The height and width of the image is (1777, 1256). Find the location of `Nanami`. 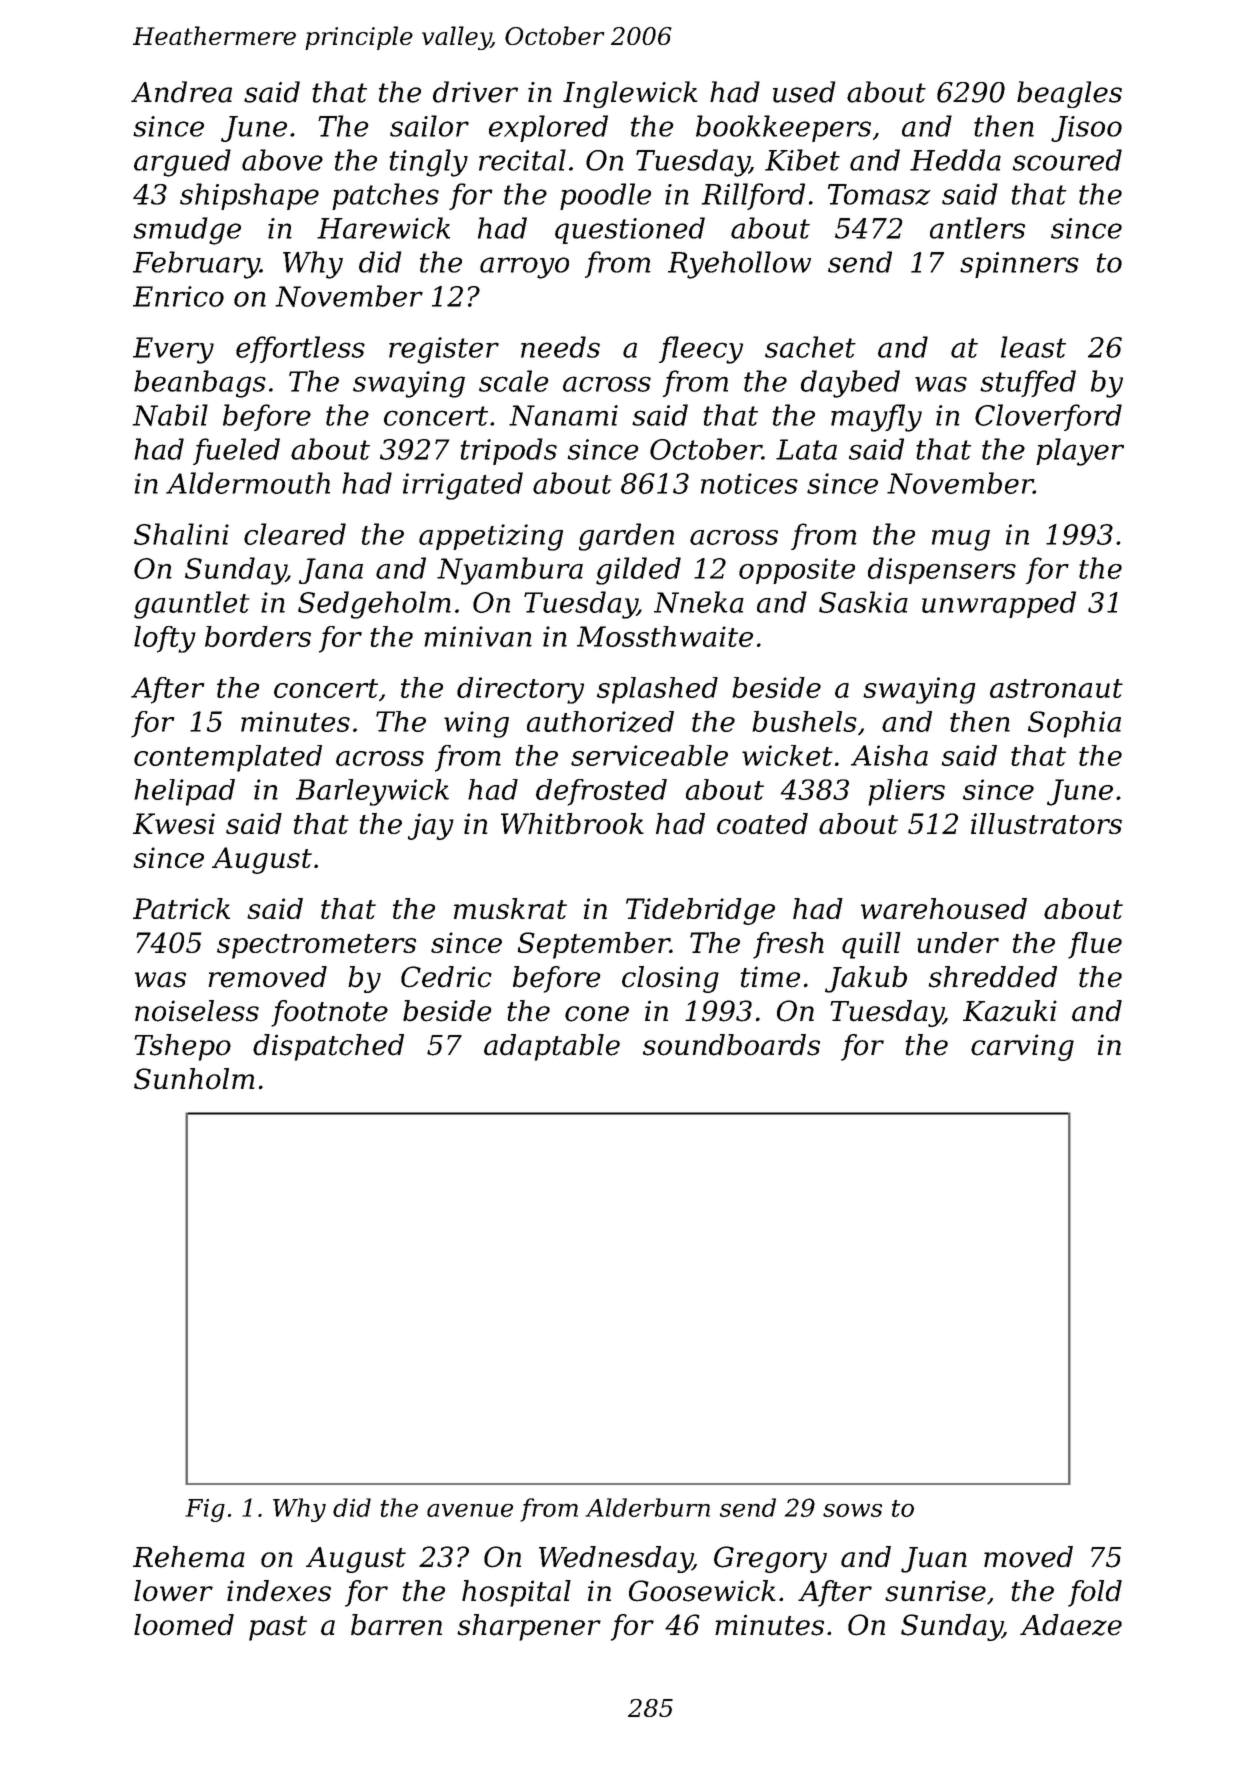

Nanami is located at coordinates (563, 415).
